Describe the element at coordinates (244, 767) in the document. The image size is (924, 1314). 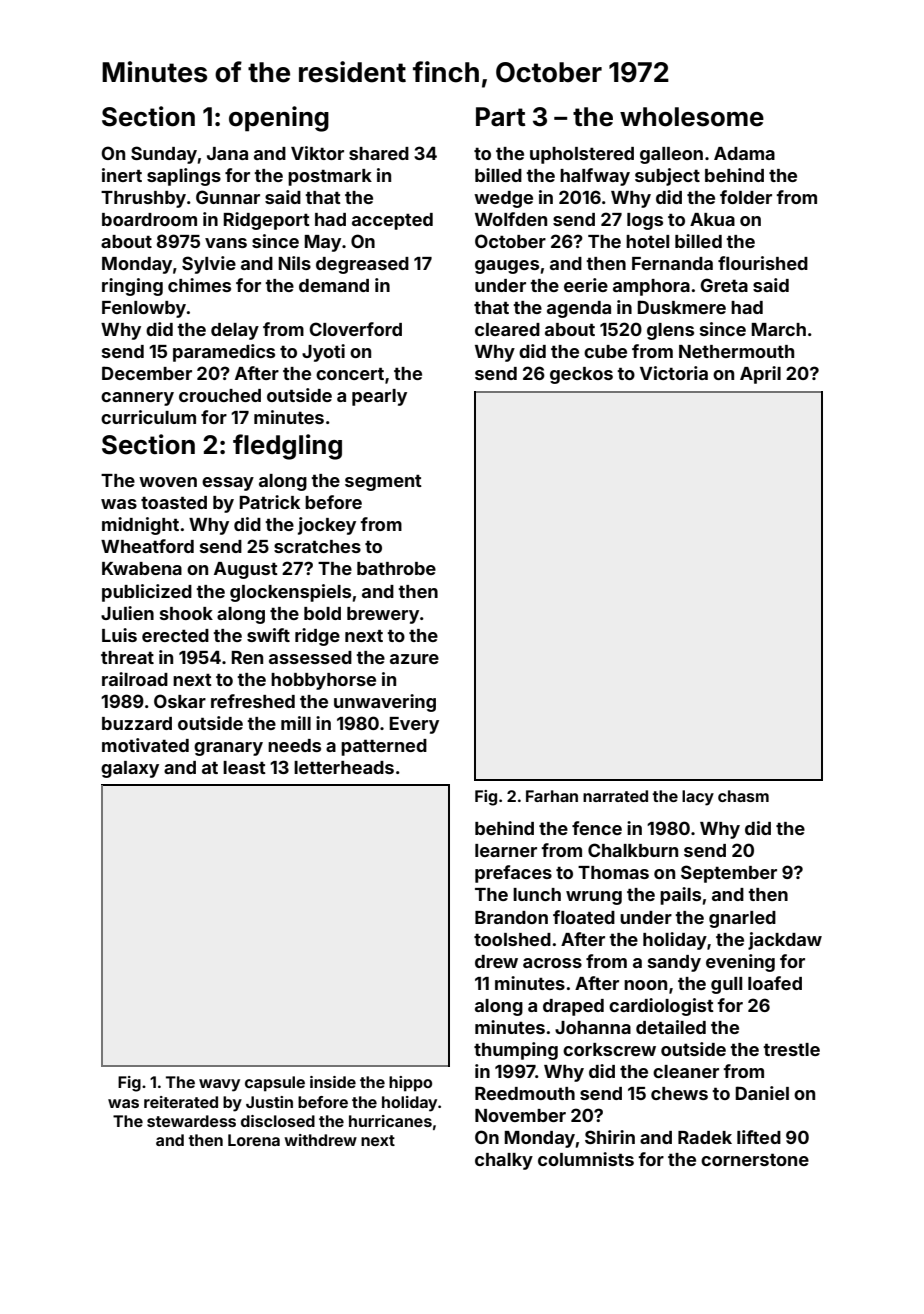
I see `least` at that location.
